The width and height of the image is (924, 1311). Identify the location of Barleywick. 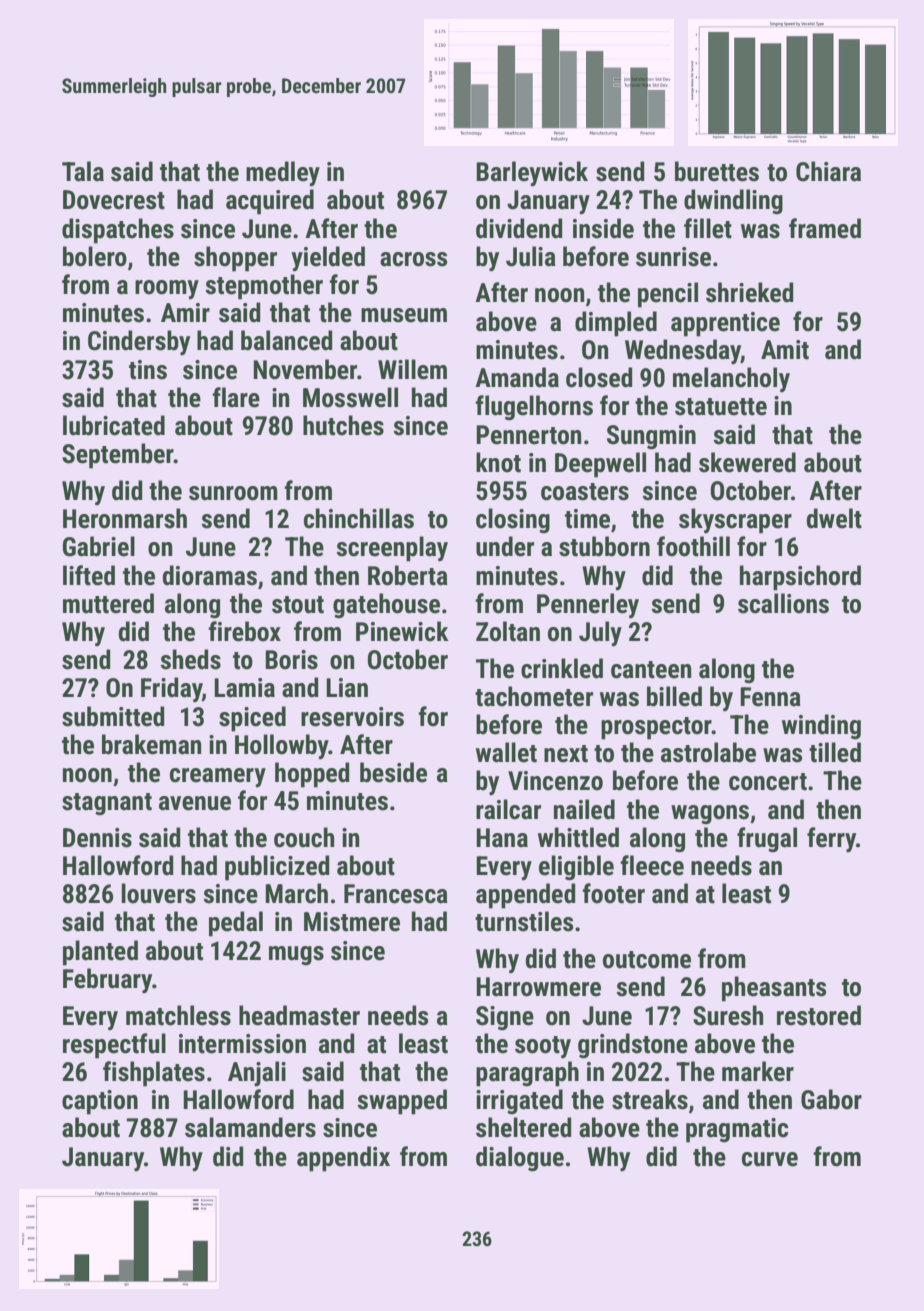
(532, 174).
